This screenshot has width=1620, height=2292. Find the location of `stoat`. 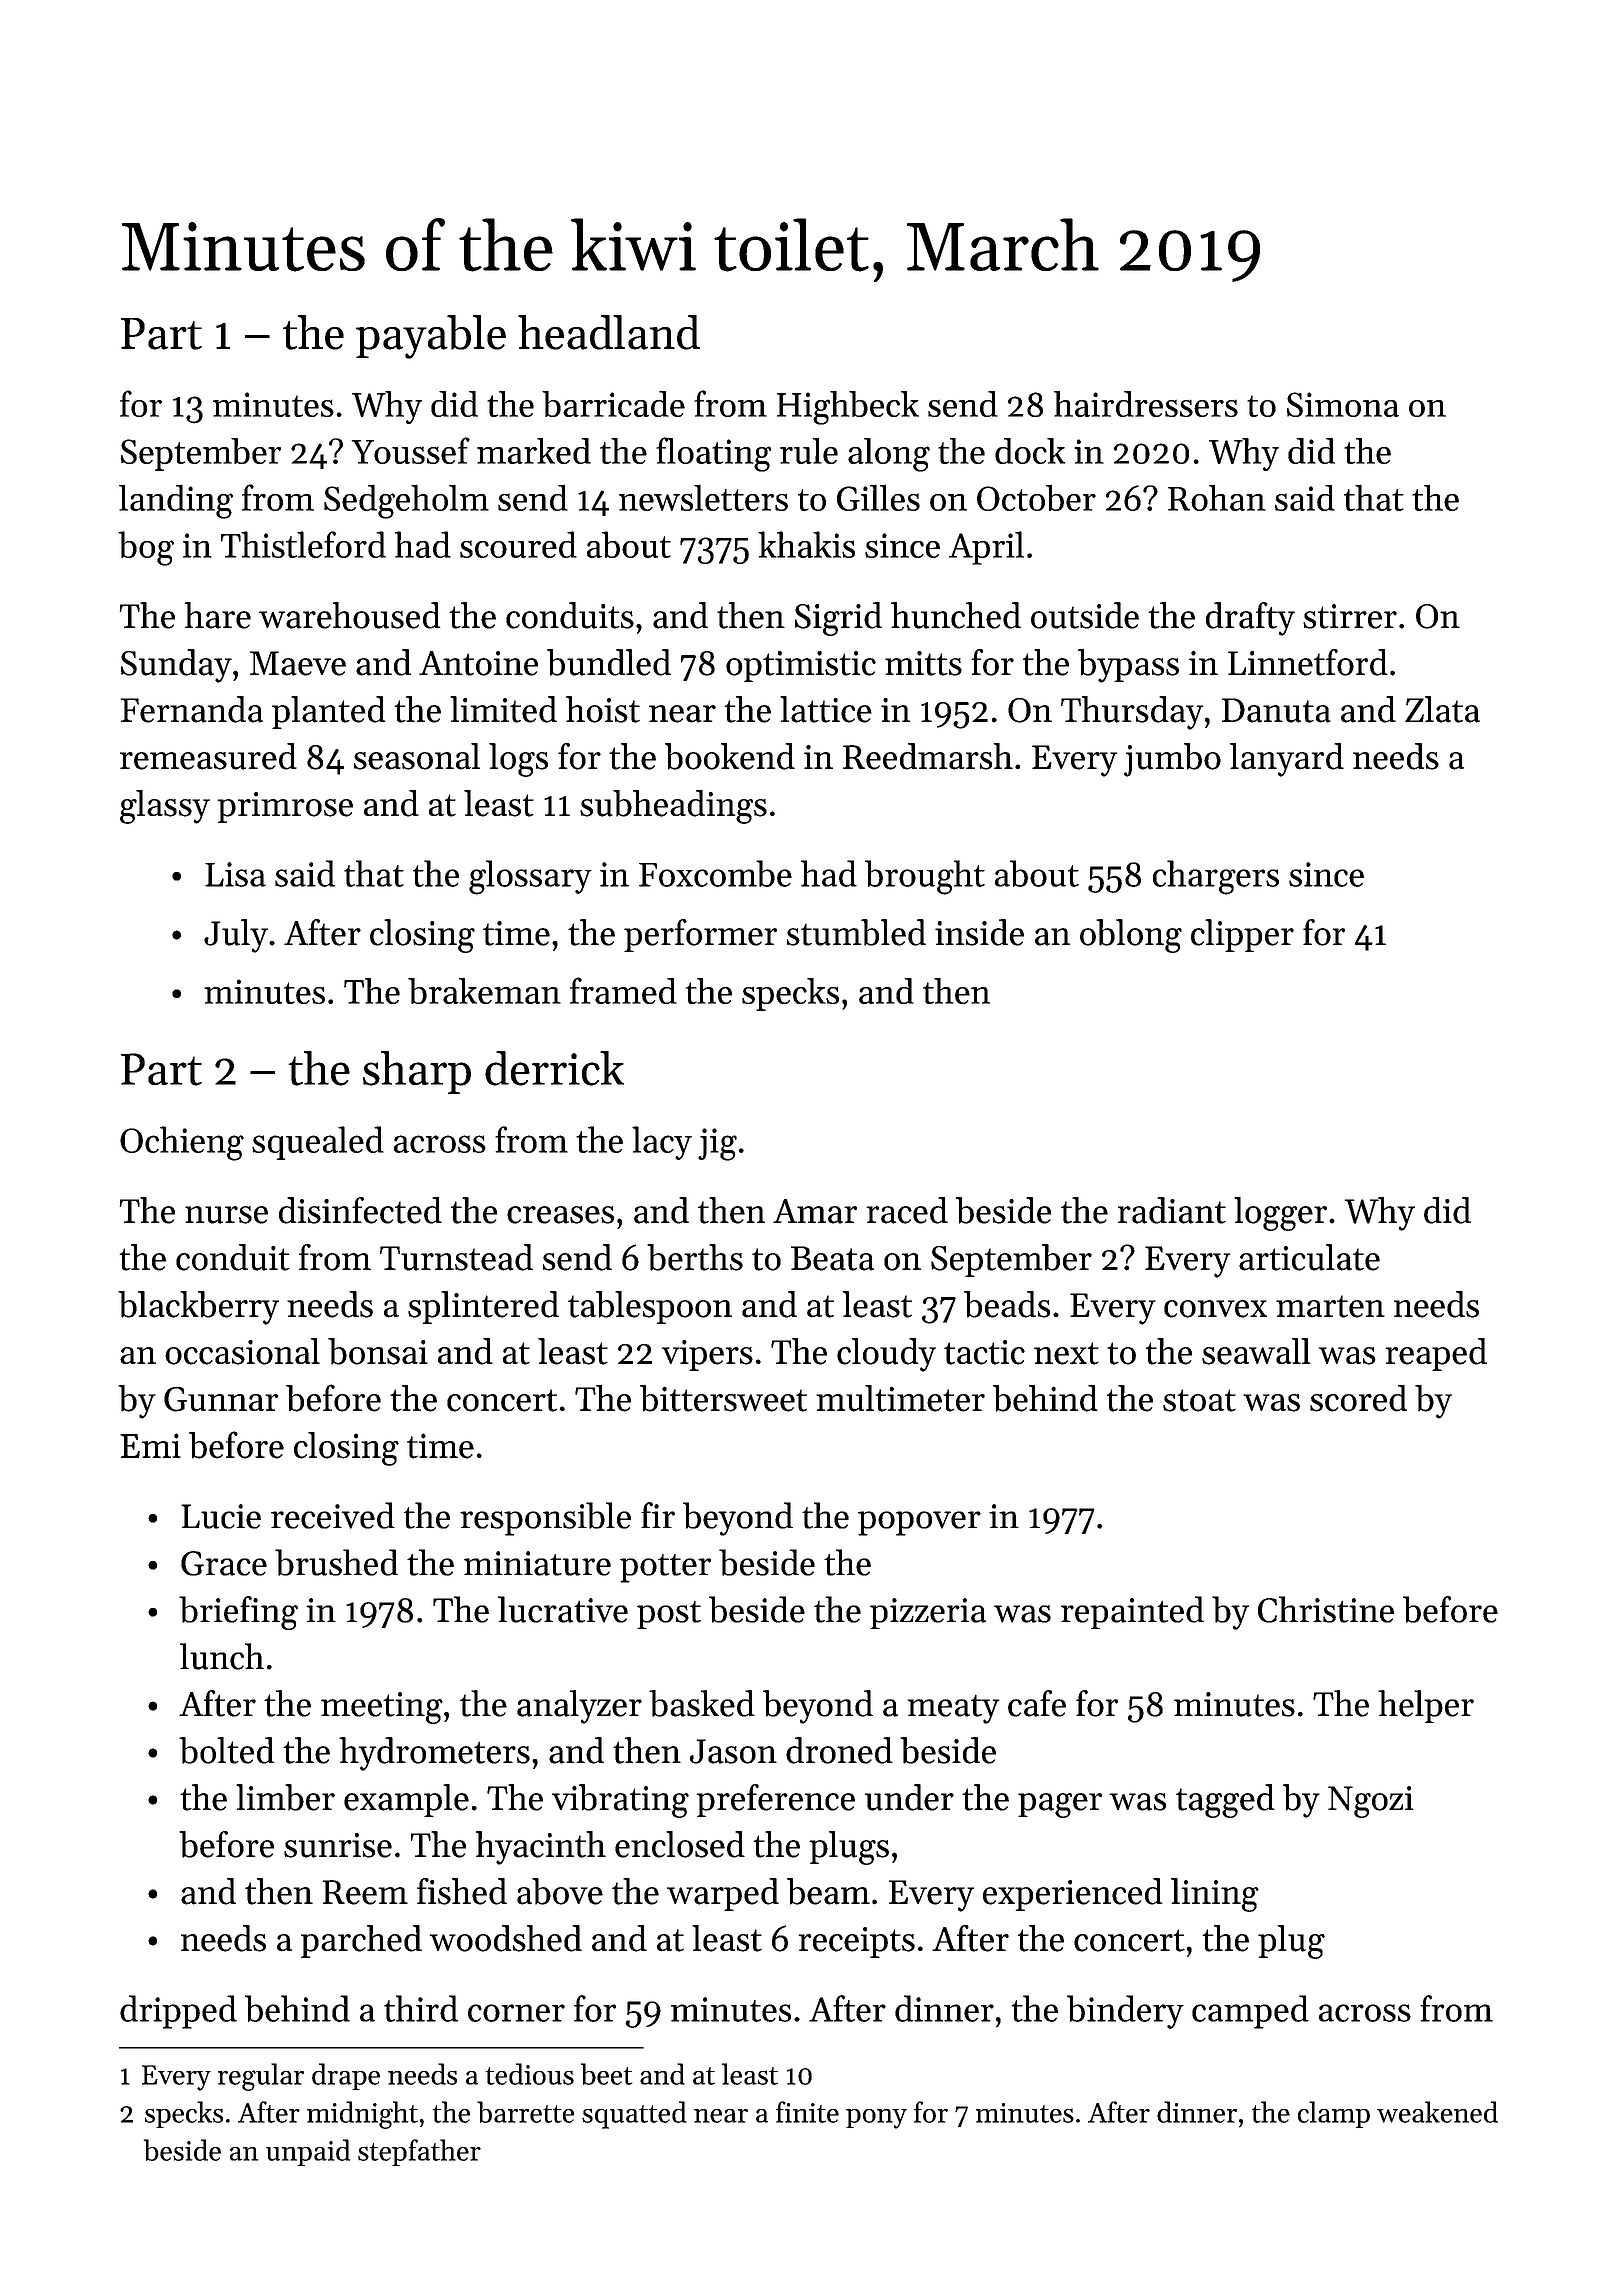

stoat is located at coordinates (1199, 1400).
